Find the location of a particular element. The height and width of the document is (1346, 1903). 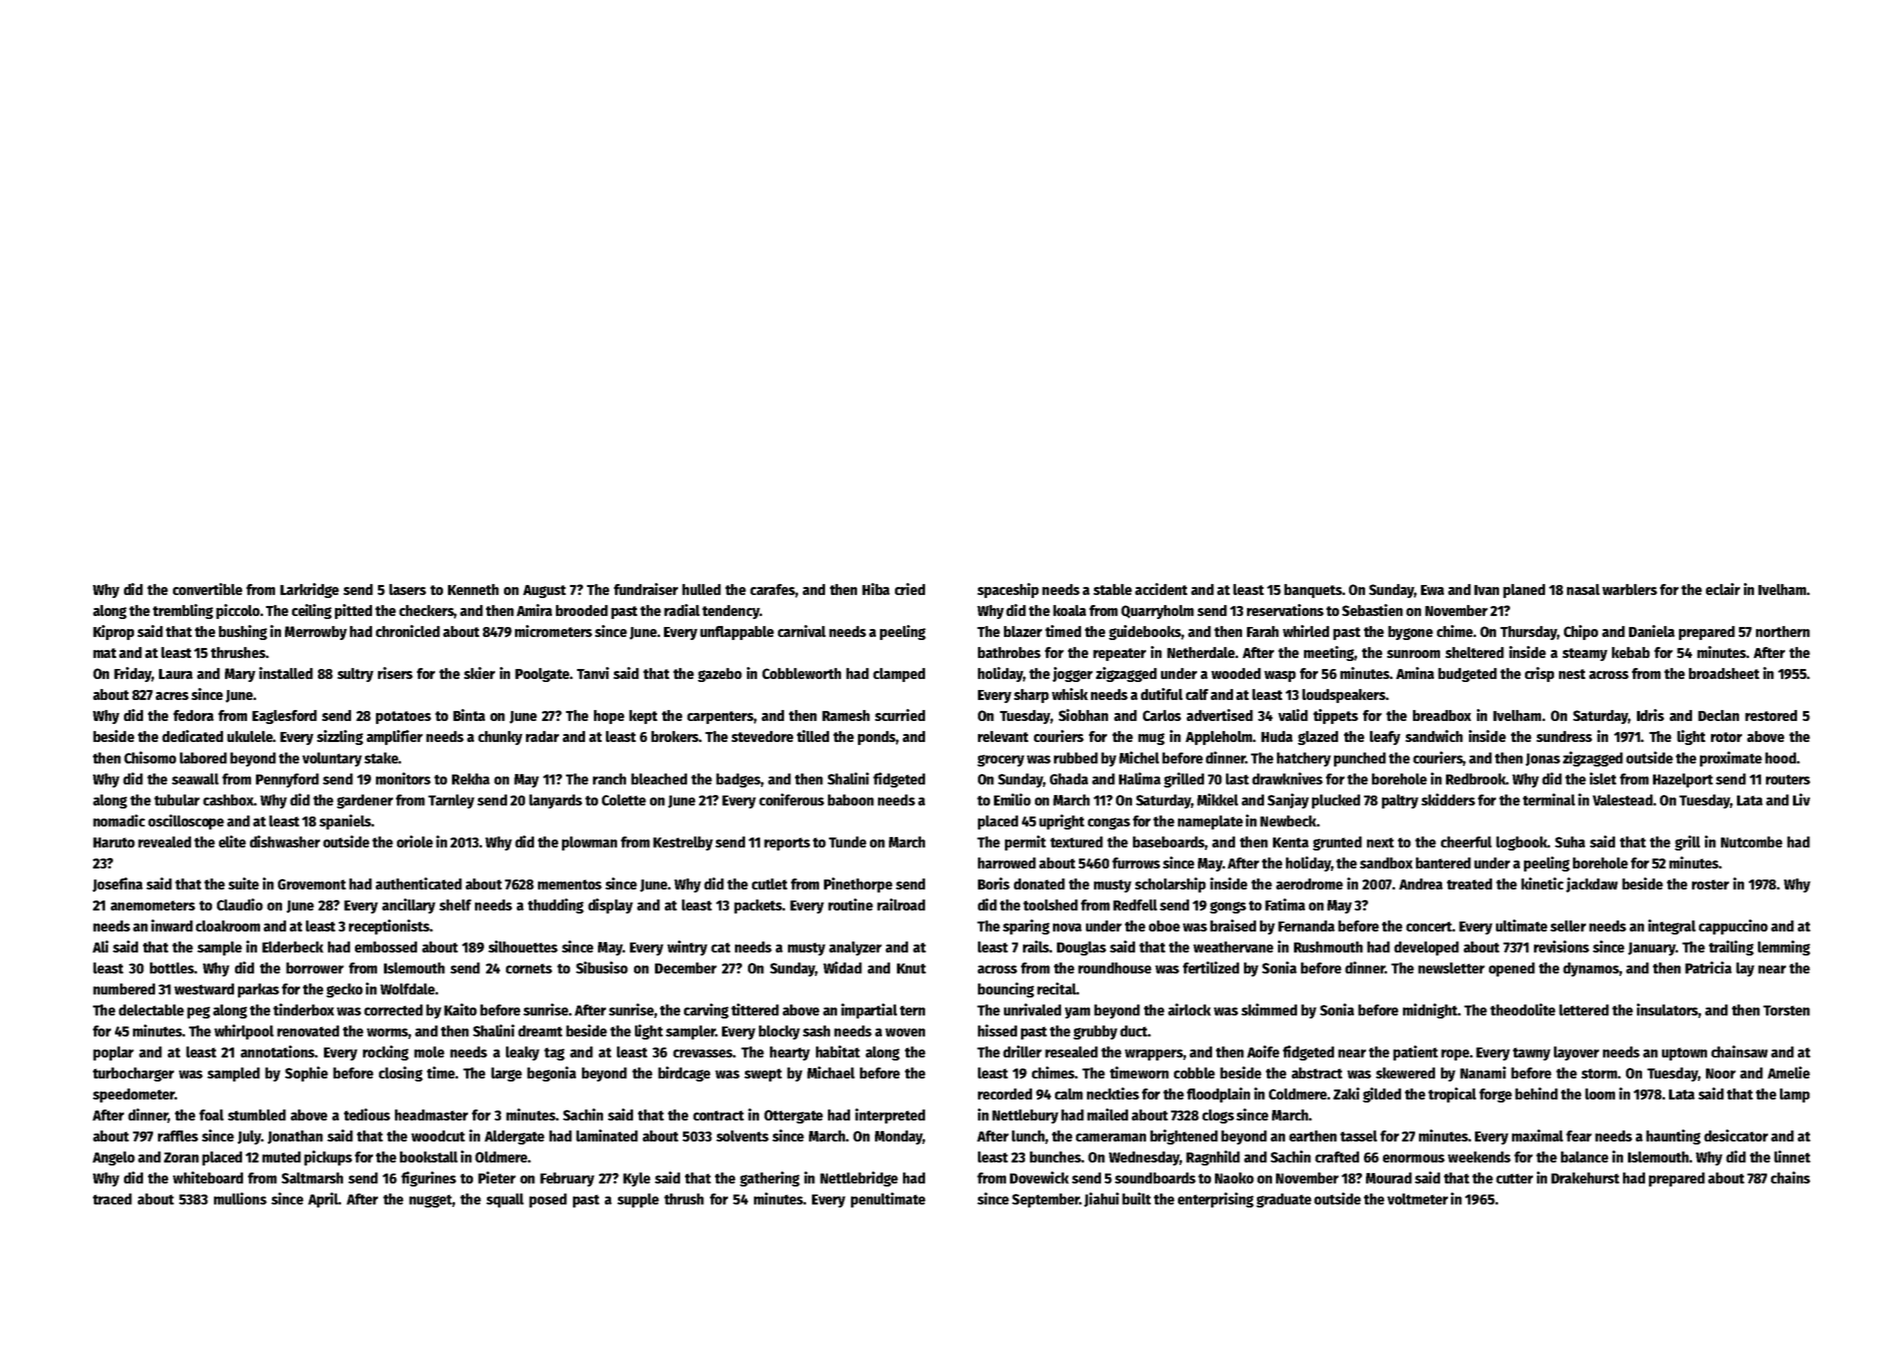

warblers is located at coordinates (1629, 589).
